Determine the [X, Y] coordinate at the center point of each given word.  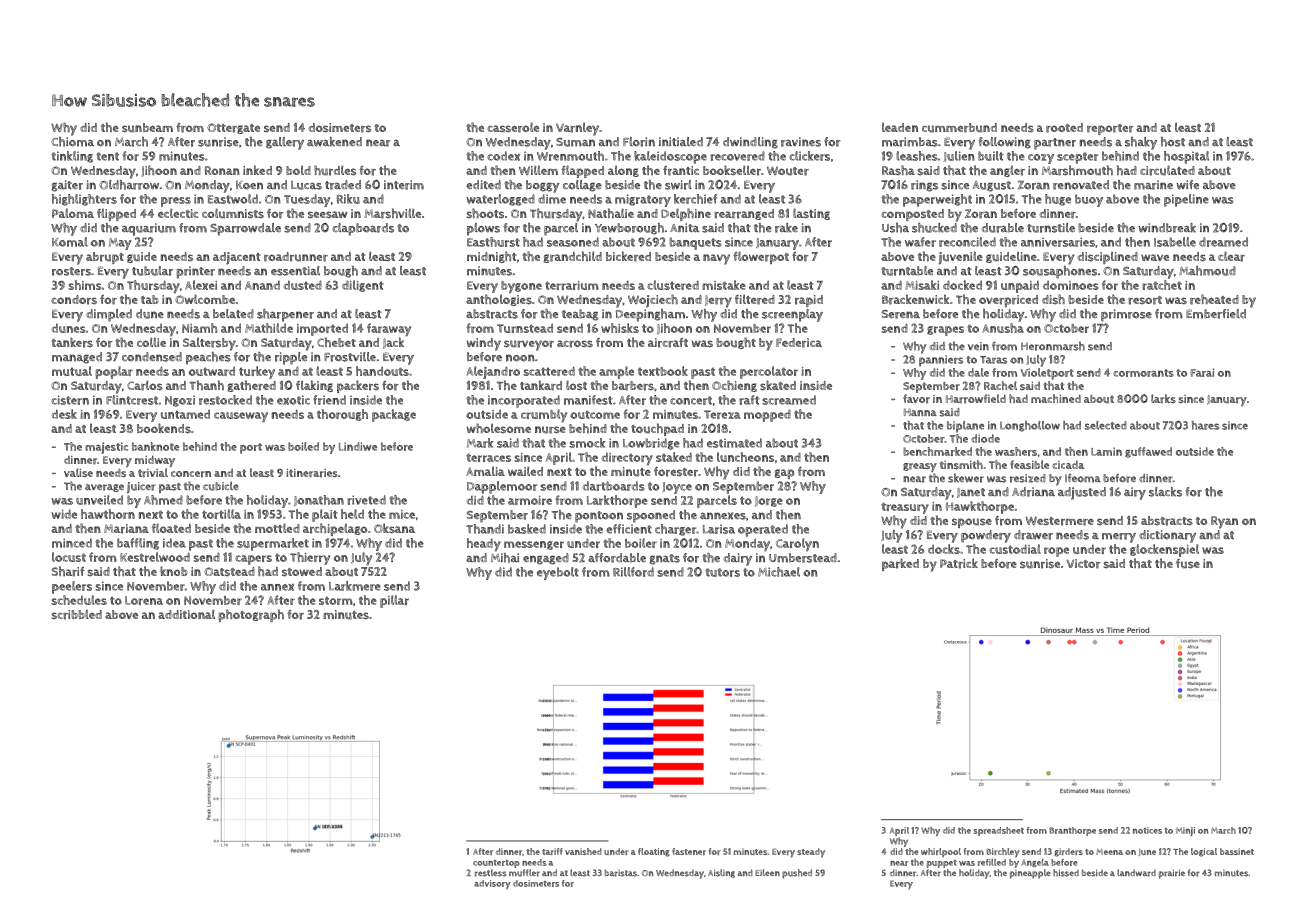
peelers [72, 587]
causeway [241, 417]
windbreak [1167, 228]
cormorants [1143, 373]
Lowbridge [651, 444]
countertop [496, 864]
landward [1136, 873]
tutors [722, 572]
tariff [552, 851]
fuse [1188, 563]
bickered [628, 256]
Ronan [222, 170]
